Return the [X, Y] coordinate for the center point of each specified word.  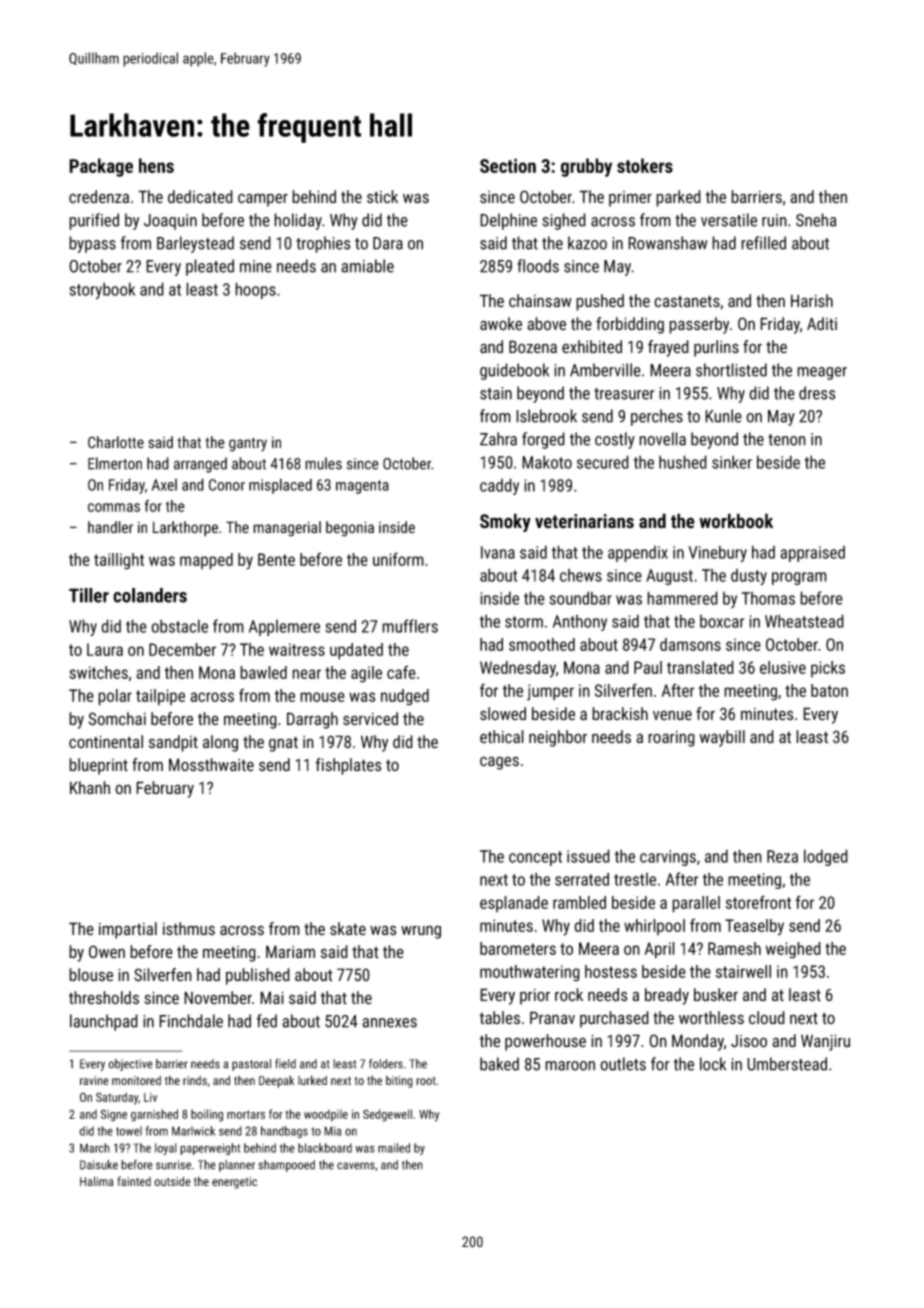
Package [101, 167]
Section [508, 165]
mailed [394, 1148]
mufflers [410, 626]
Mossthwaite [211, 765]
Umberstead [787, 1064]
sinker [732, 462]
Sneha [816, 220]
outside [172, 1181]
